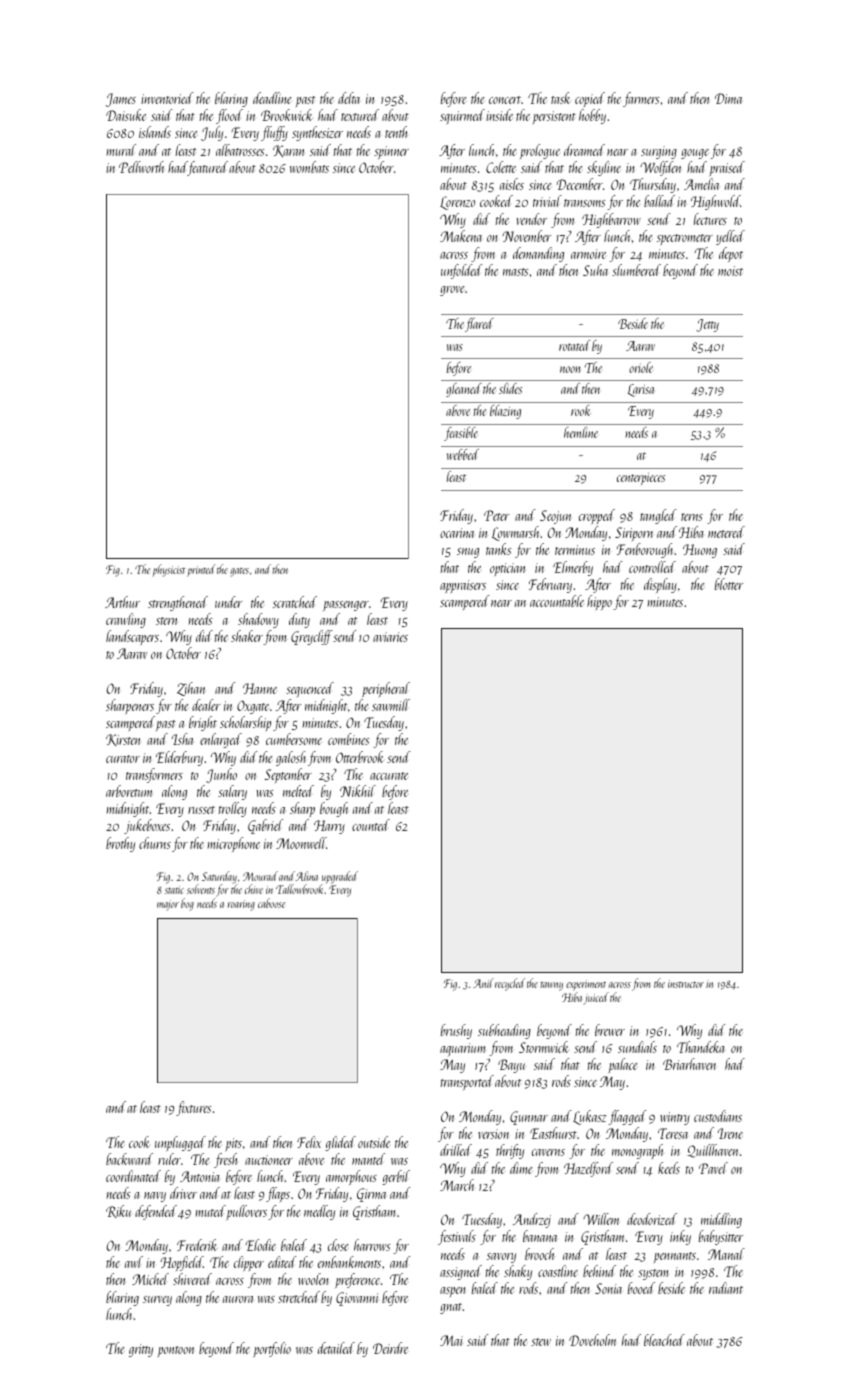 The image size is (849, 1400). Describe the element at coordinates (504, 1031) in the screenshot. I see `subheading` at that location.
